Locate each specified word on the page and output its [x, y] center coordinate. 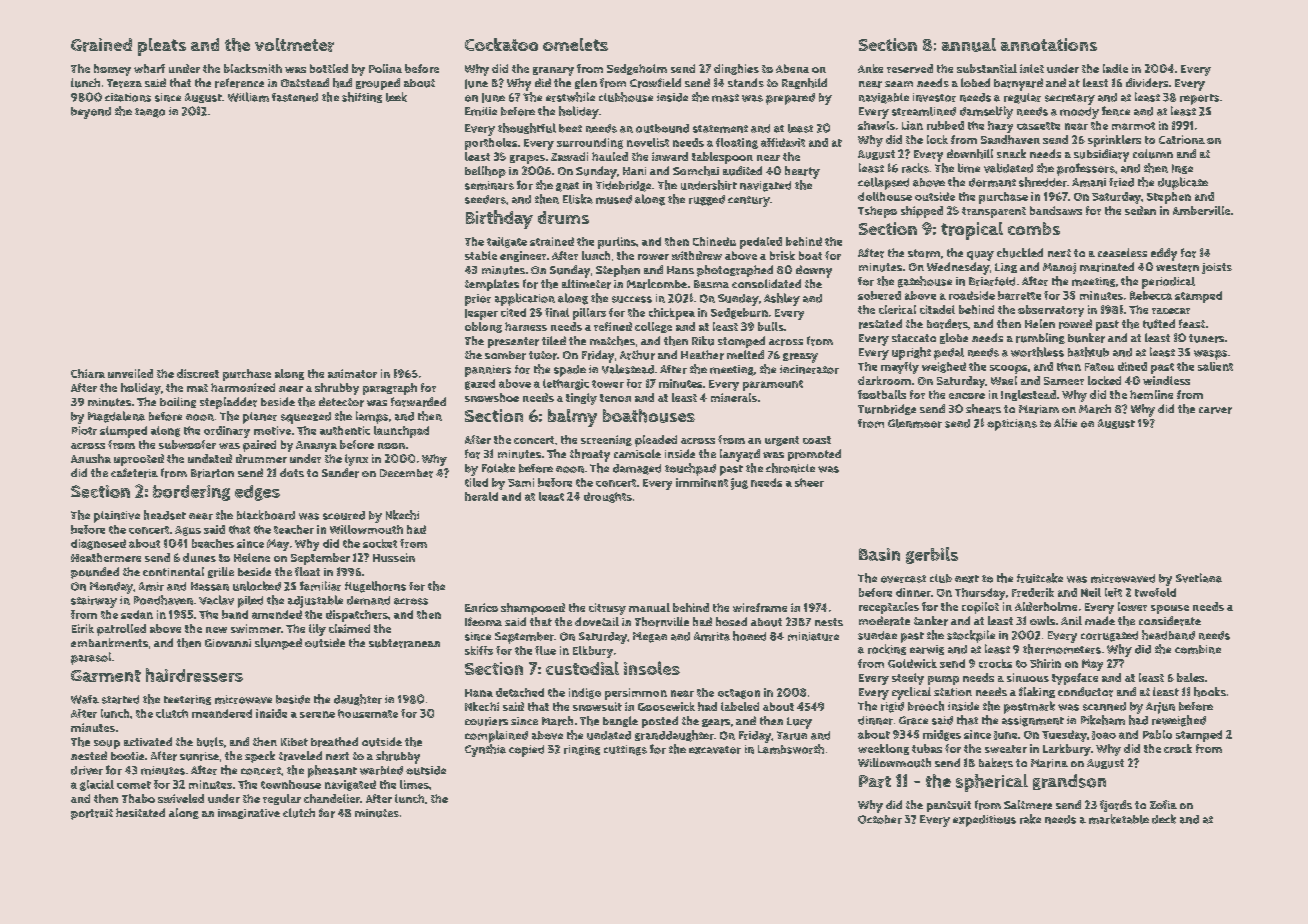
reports [1199, 99]
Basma [711, 284]
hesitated [140, 812]
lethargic [566, 384]
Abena [792, 68]
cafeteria [134, 473]
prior [478, 300]
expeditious [984, 821]
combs [1034, 228]
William [248, 97]
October [880, 819]
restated [880, 324]
